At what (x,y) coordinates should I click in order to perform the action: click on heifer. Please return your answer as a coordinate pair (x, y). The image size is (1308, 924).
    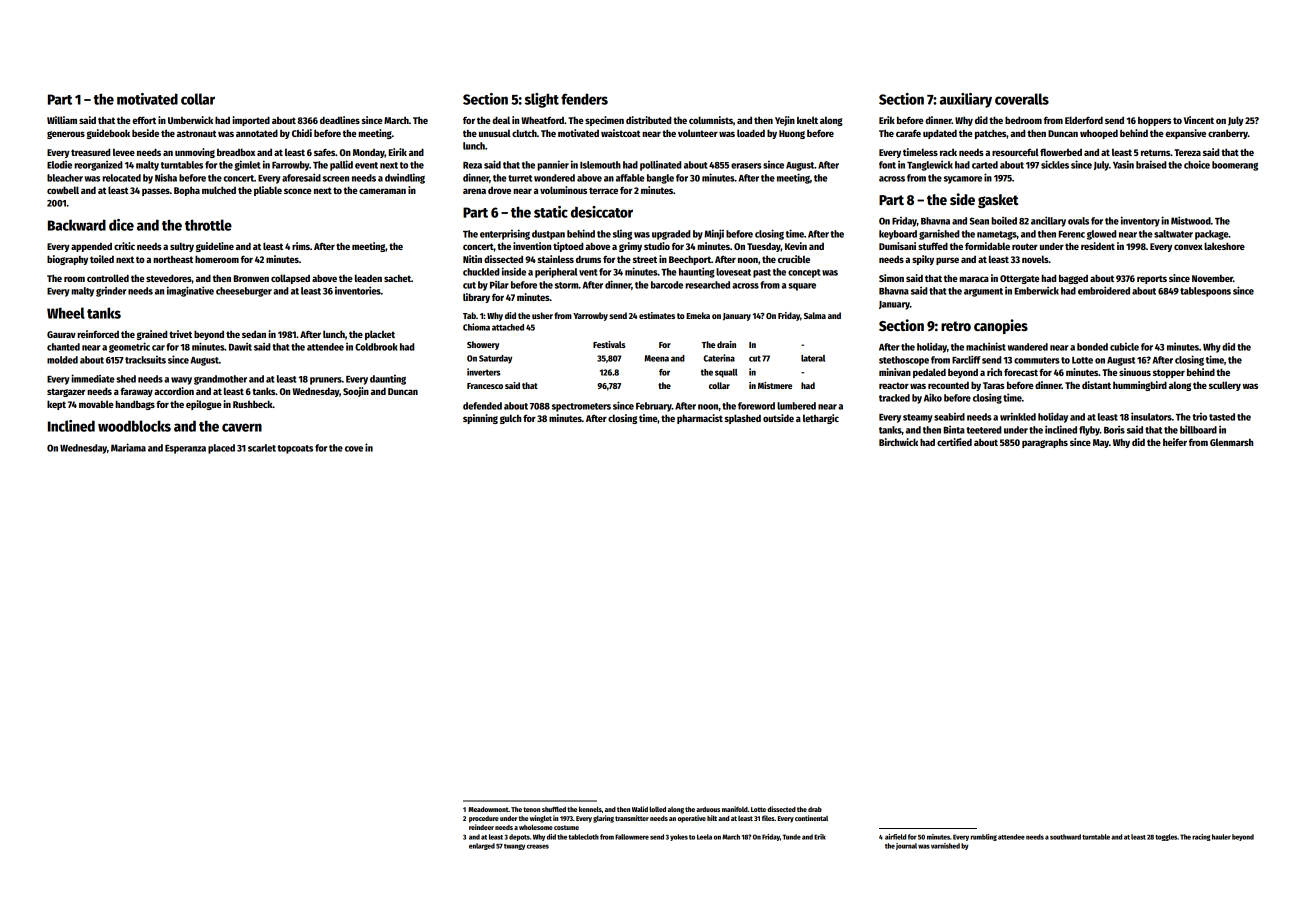
    Looking at the image, I should click on (1175, 442).
